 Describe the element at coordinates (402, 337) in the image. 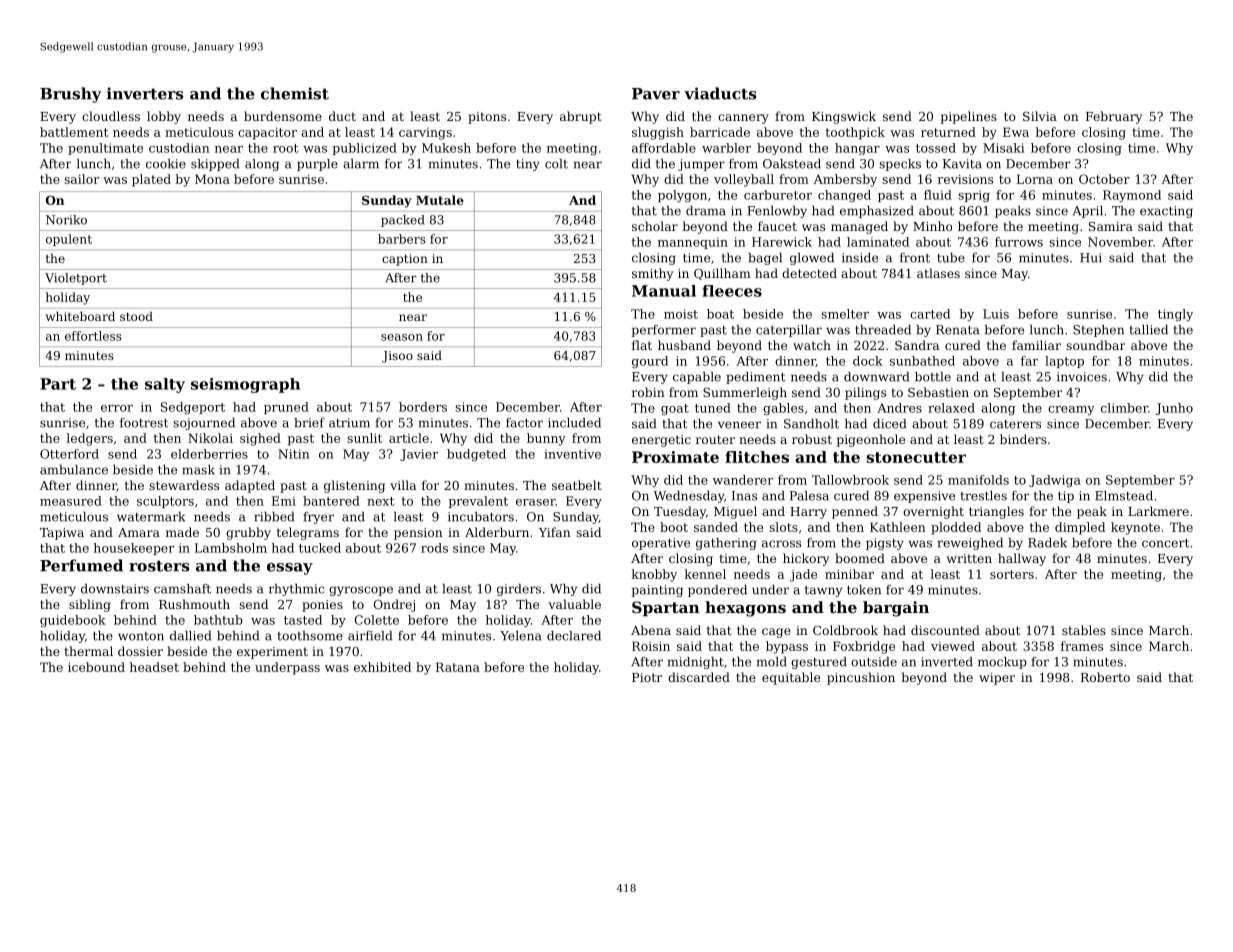

I see `season` at that location.
